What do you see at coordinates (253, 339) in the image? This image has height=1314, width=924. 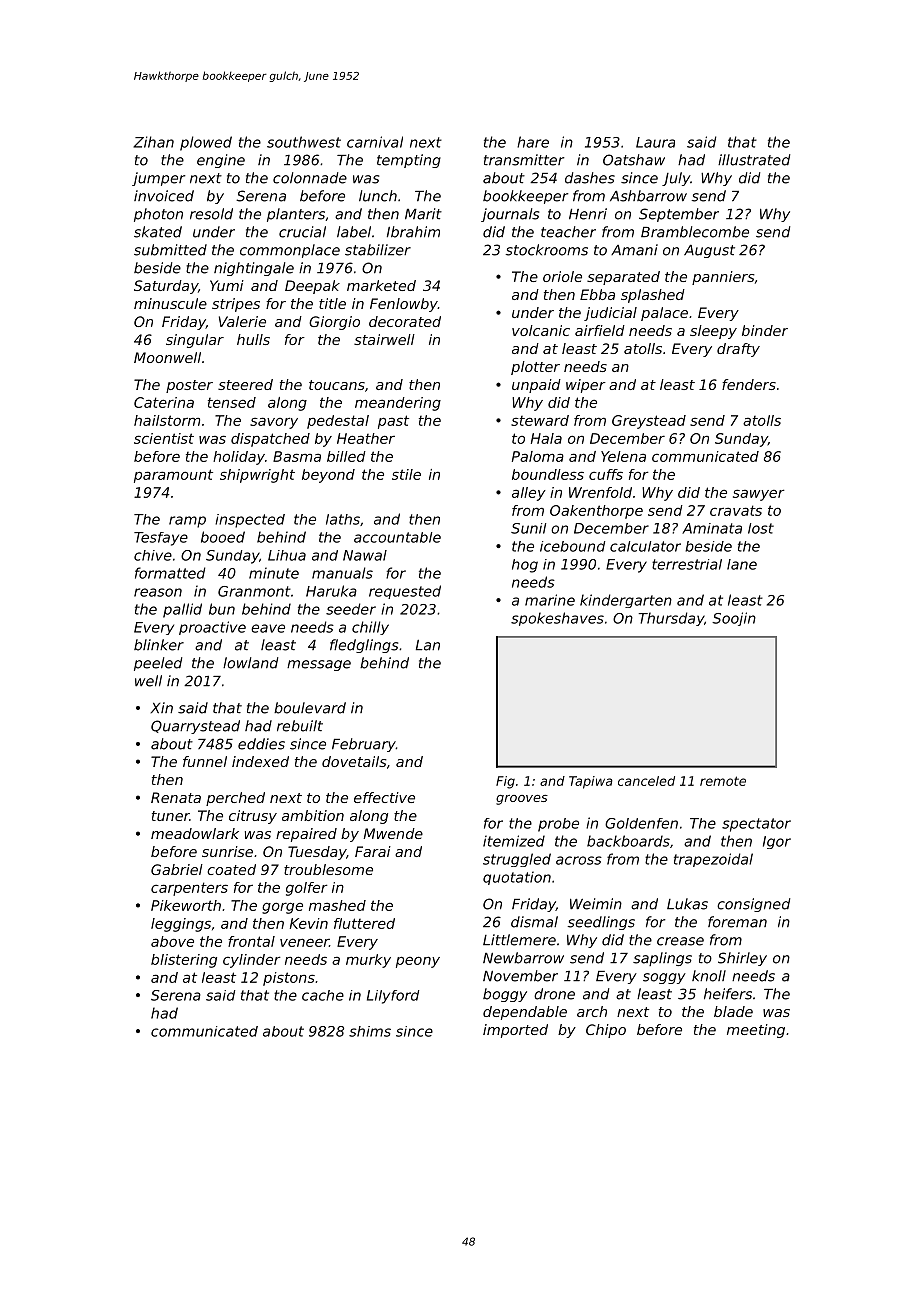 I see `hulls` at bounding box center [253, 339].
